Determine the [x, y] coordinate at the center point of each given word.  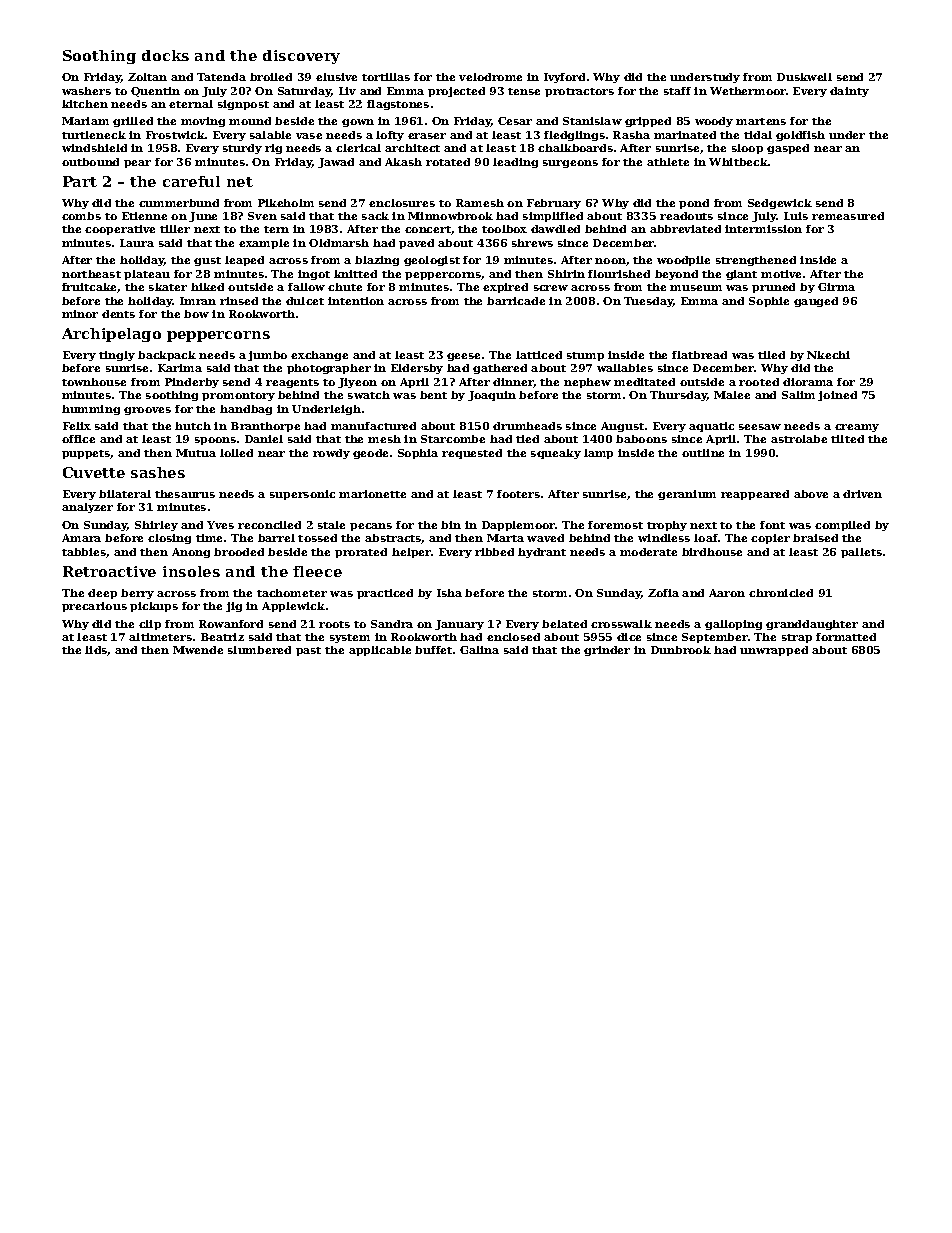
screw [551, 288]
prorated [361, 553]
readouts [686, 216]
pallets [861, 553]
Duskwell [804, 77]
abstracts [393, 539]
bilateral [125, 494]
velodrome [490, 77]
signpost [243, 105]
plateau [147, 275]
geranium [687, 495]
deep [102, 594]
